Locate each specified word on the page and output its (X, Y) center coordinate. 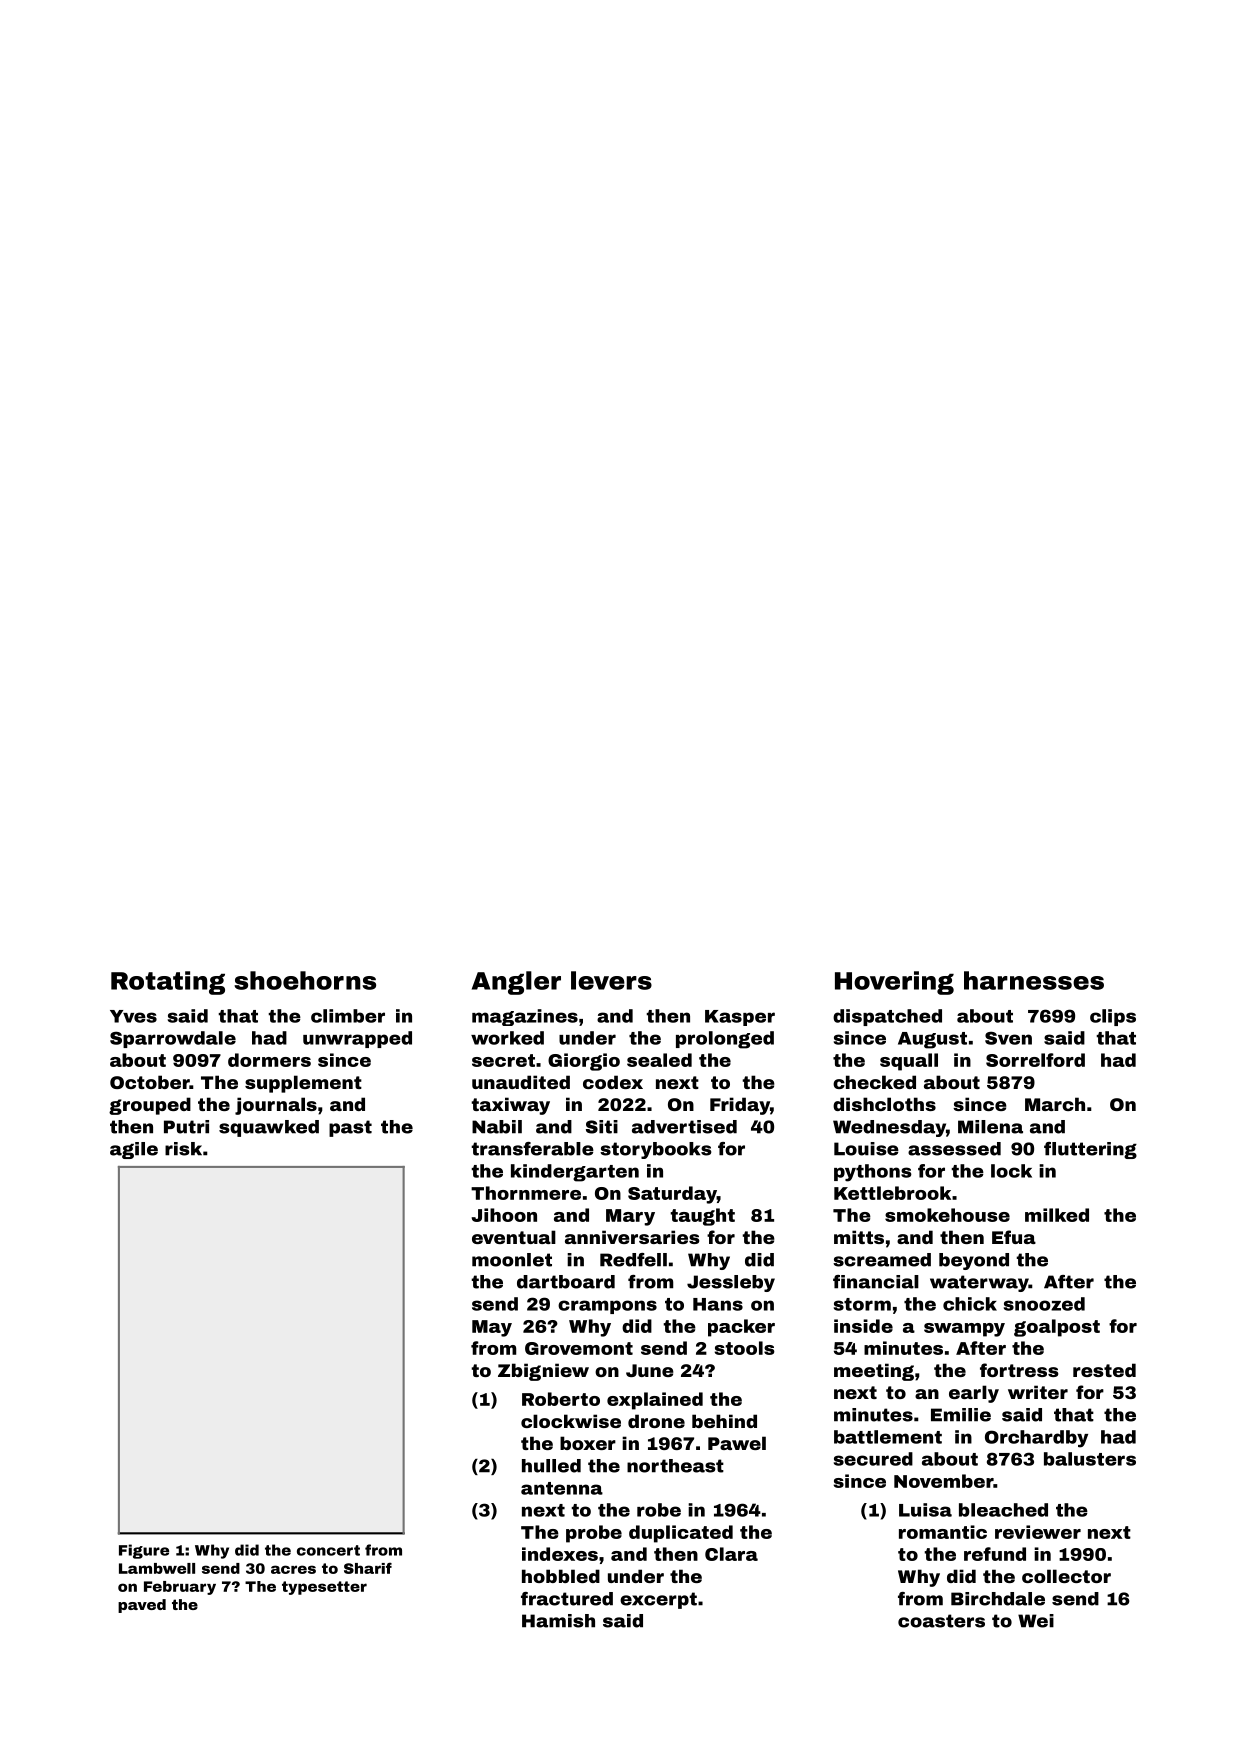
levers (611, 980)
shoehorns (305, 980)
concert (328, 1550)
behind (724, 1421)
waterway (979, 1283)
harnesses (1034, 980)
